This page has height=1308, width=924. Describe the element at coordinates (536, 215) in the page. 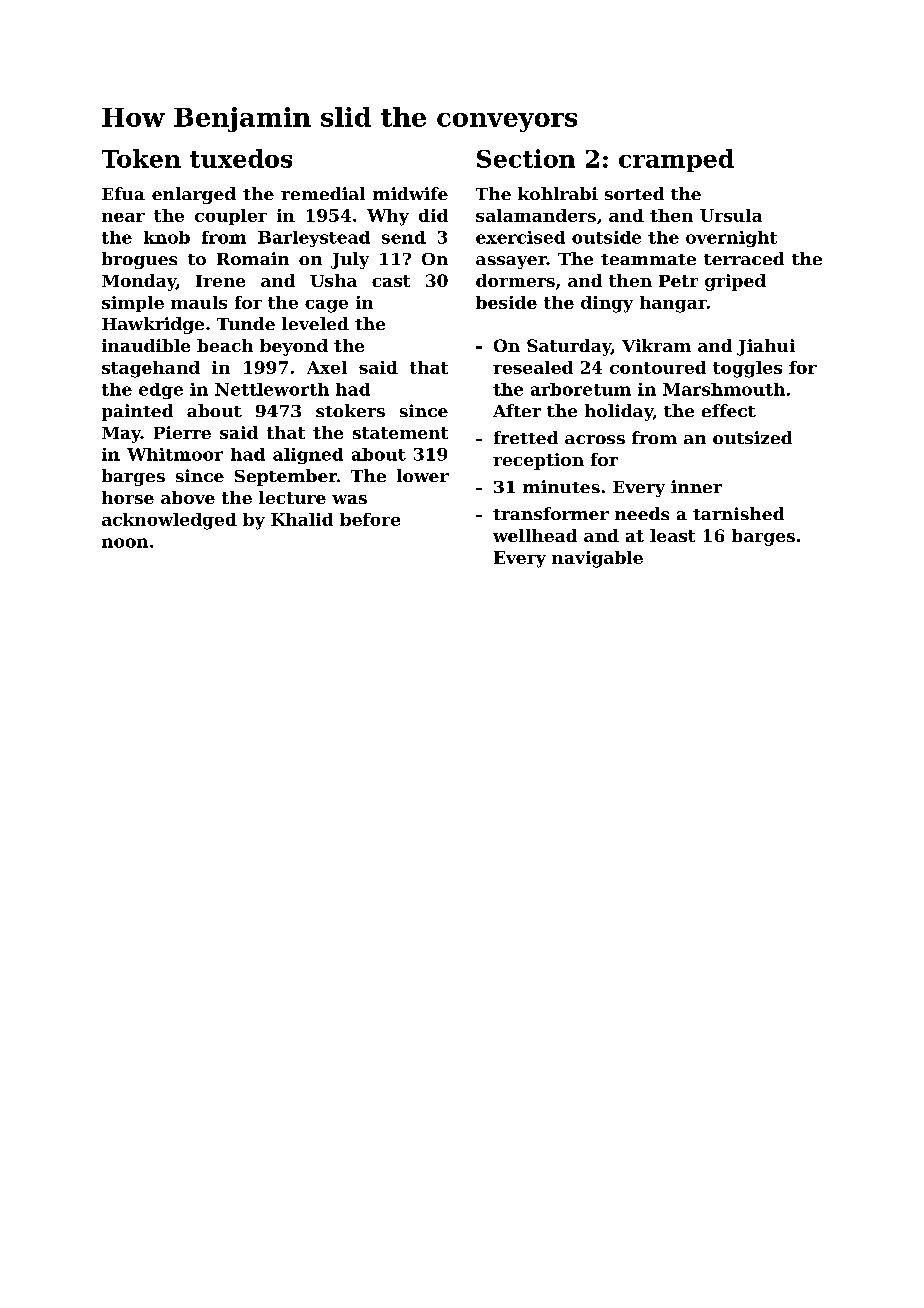

I see `salamanders` at that location.
